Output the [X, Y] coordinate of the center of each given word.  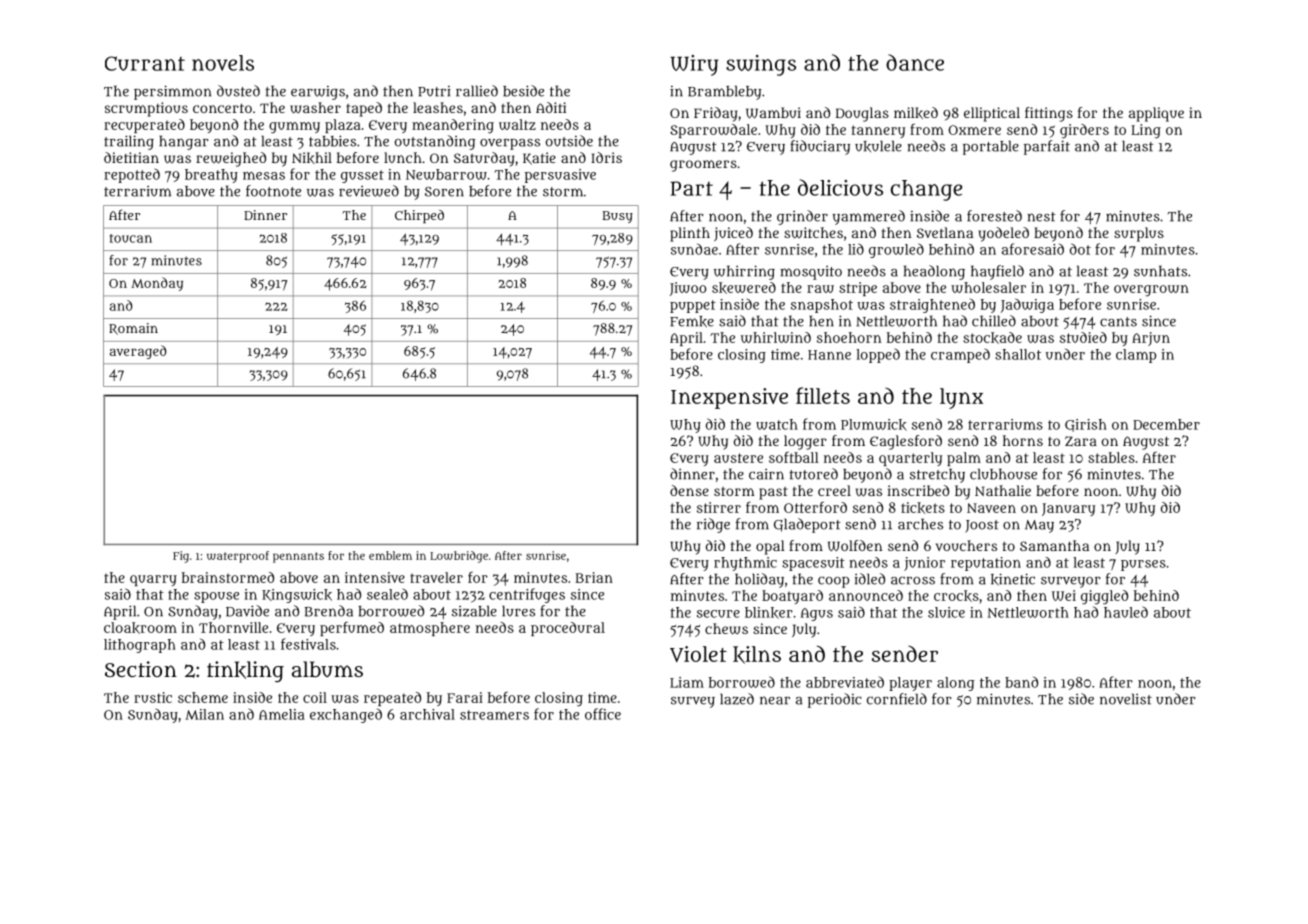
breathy [211, 176]
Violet [698, 654]
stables [1111, 457]
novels [223, 63]
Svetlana [945, 232]
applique [1156, 114]
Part [692, 188]
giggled [1104, 597]
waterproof [238, 557]
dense [689, 490]
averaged [138, 352]
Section [141, 669]
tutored [813, 474]
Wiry [694, 65]
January [1068, 509]
